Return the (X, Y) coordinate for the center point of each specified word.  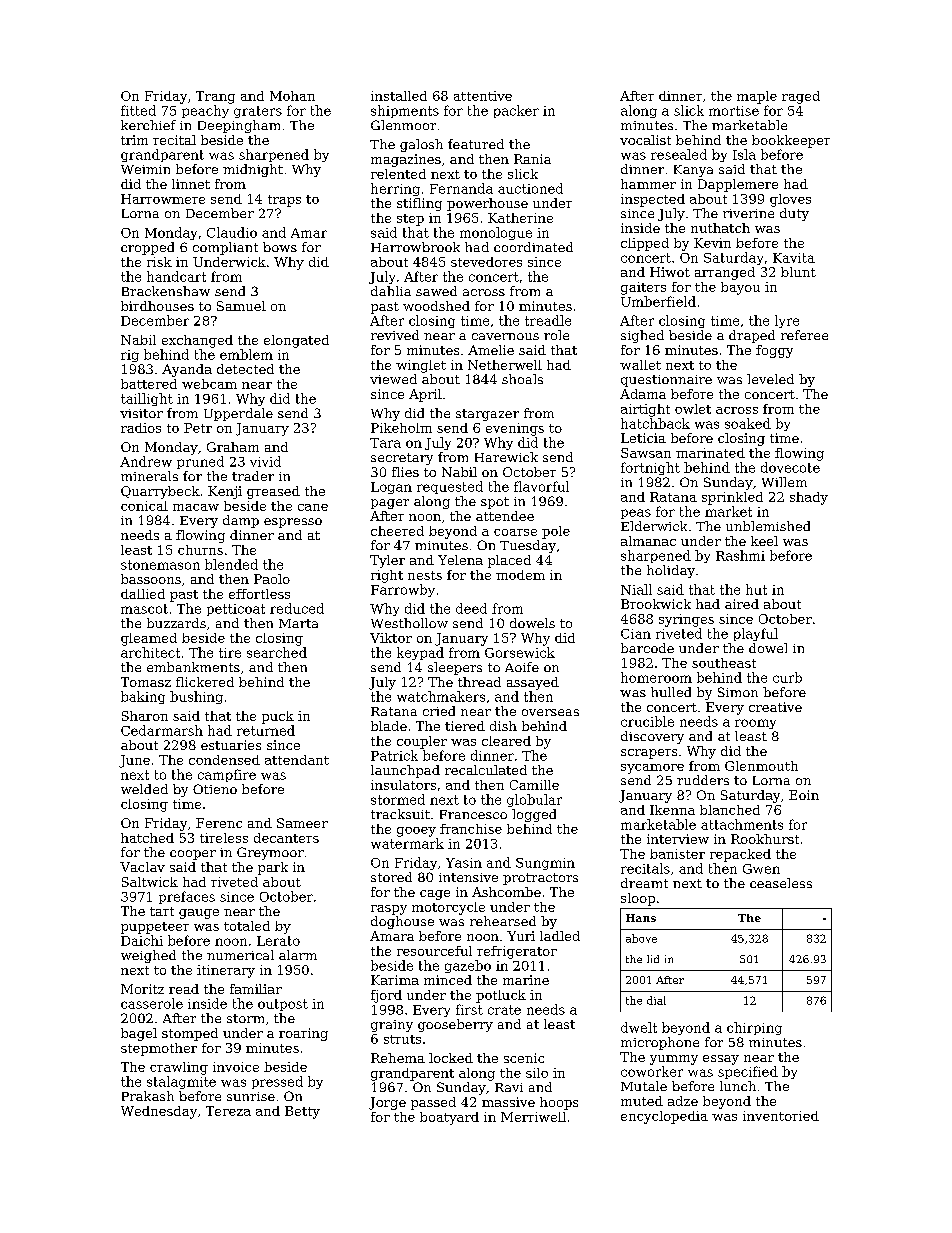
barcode (647, 648)
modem (520, 575)
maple (757, 97)
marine (526, 980)
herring (395, 189)
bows (280, 247)
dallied (143, 594)
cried (439, 711)
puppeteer (155, 928)
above (641, 938)
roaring (303, 1034)
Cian (636, 634)
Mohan (292, 96)
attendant (297, 760)
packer (516, 111)
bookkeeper (791, 141)
